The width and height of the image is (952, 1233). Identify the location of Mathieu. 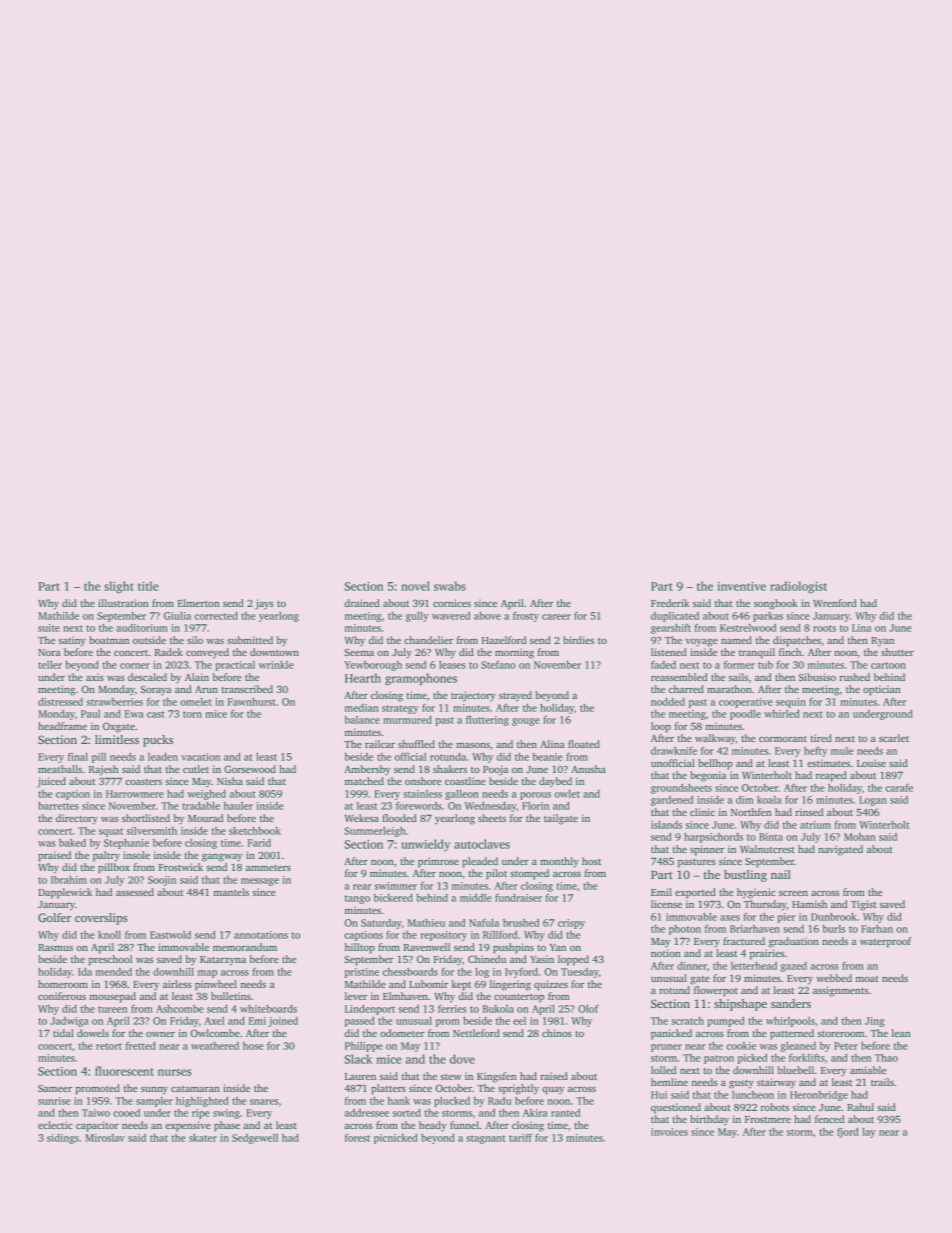
(426, 923).
